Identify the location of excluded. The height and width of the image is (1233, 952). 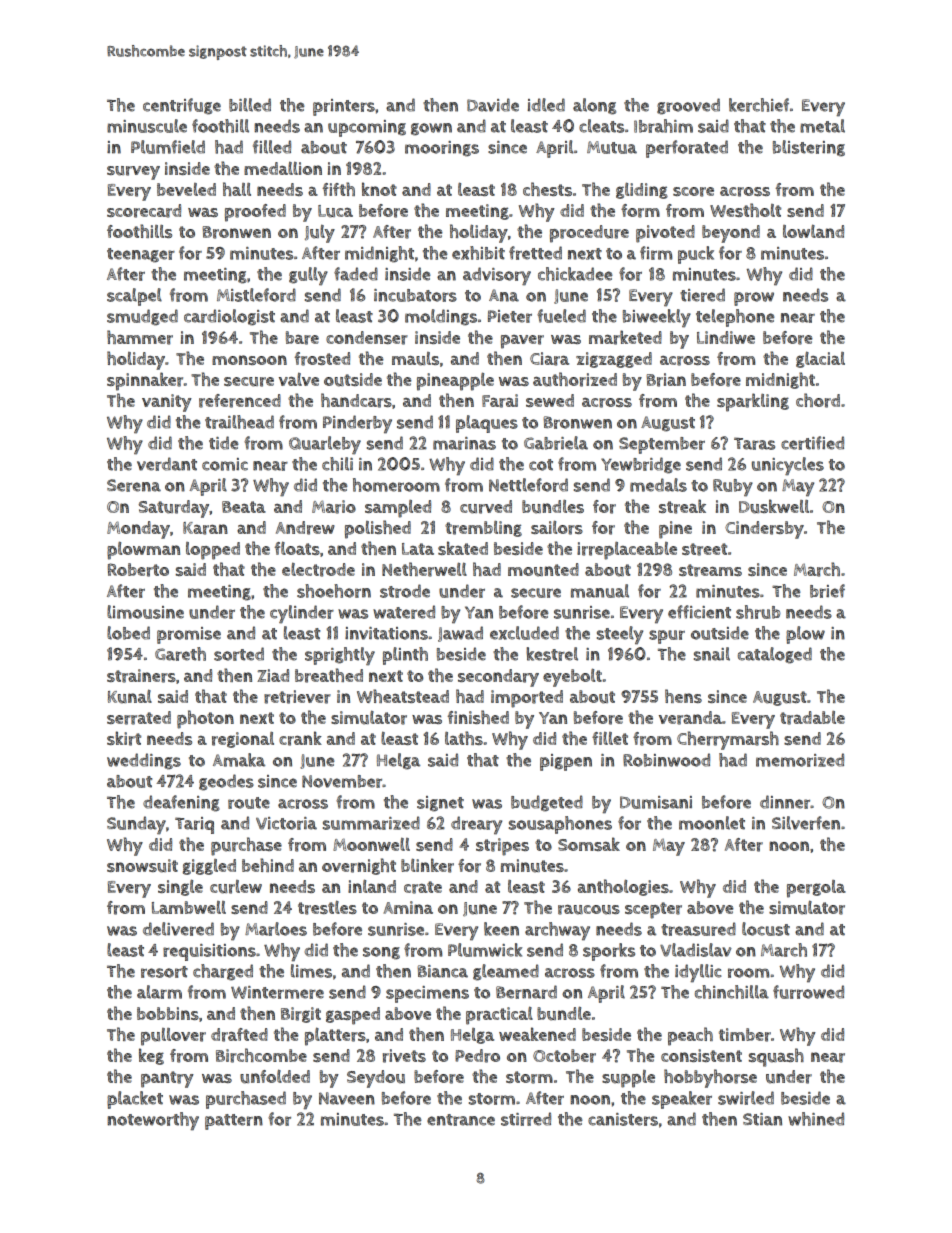
(524, 633).
